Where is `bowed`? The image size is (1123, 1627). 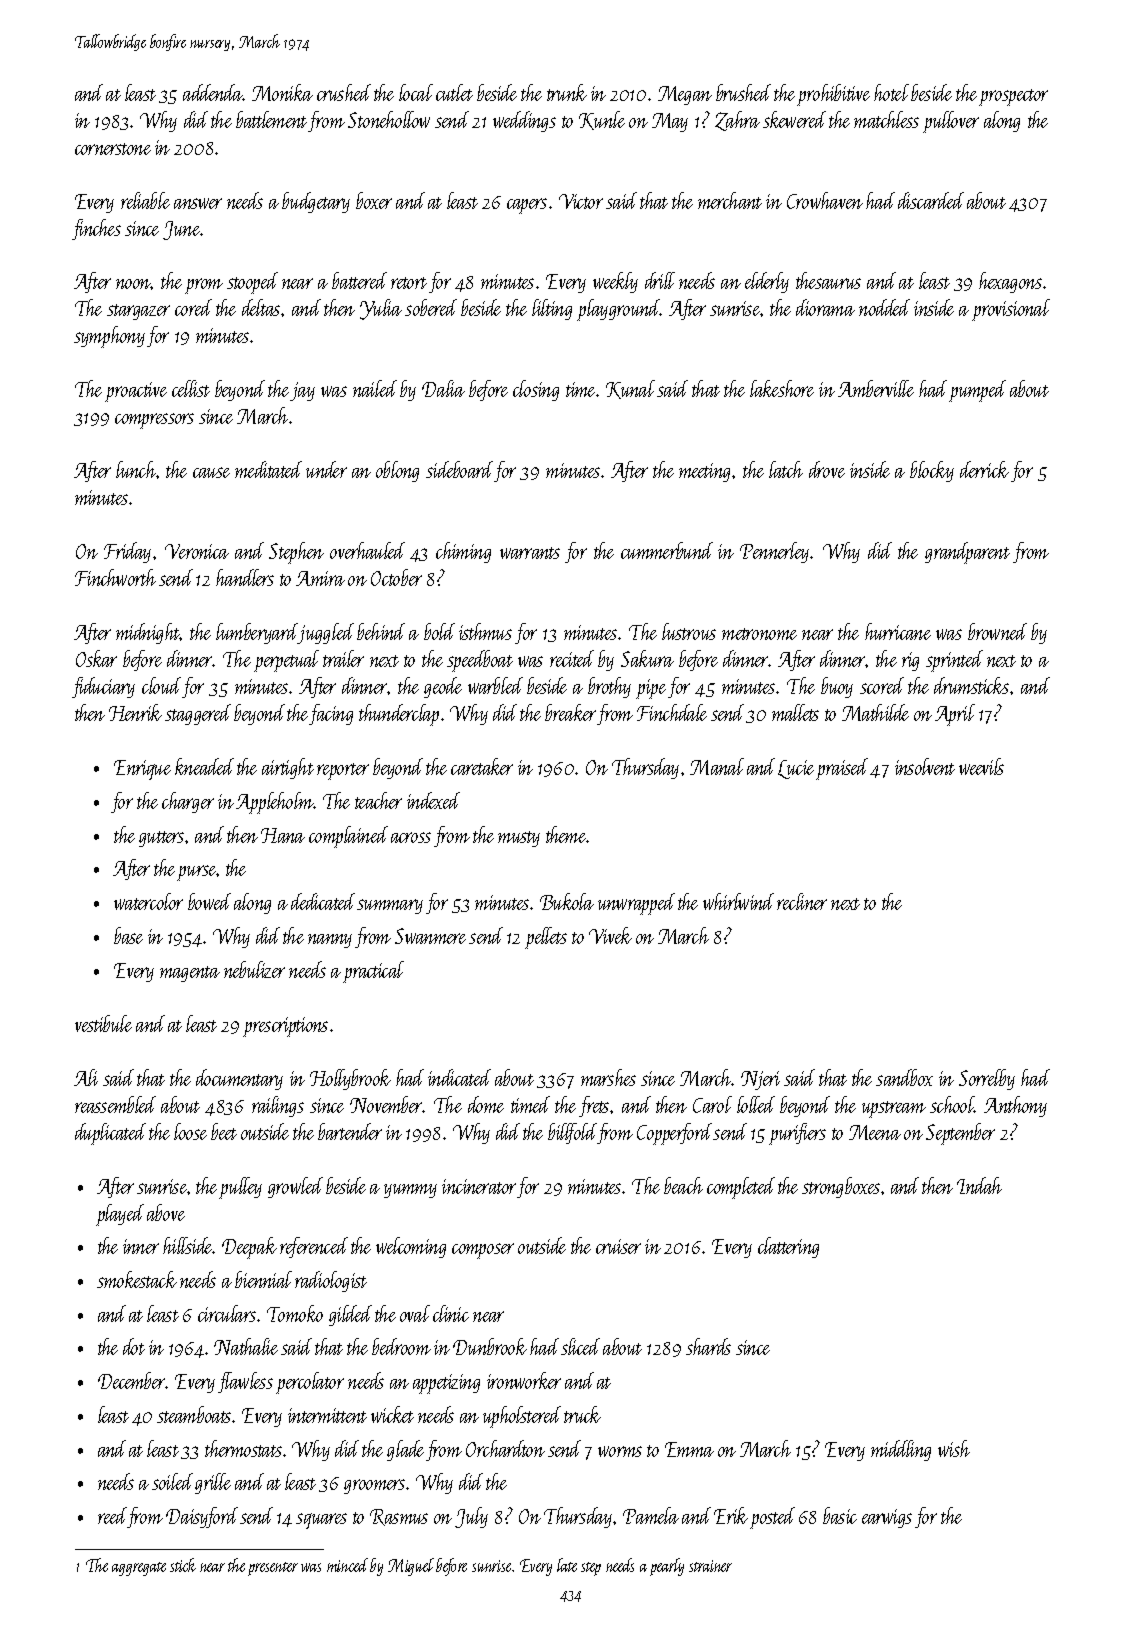 bowed is located at coordinates (209, 901).
